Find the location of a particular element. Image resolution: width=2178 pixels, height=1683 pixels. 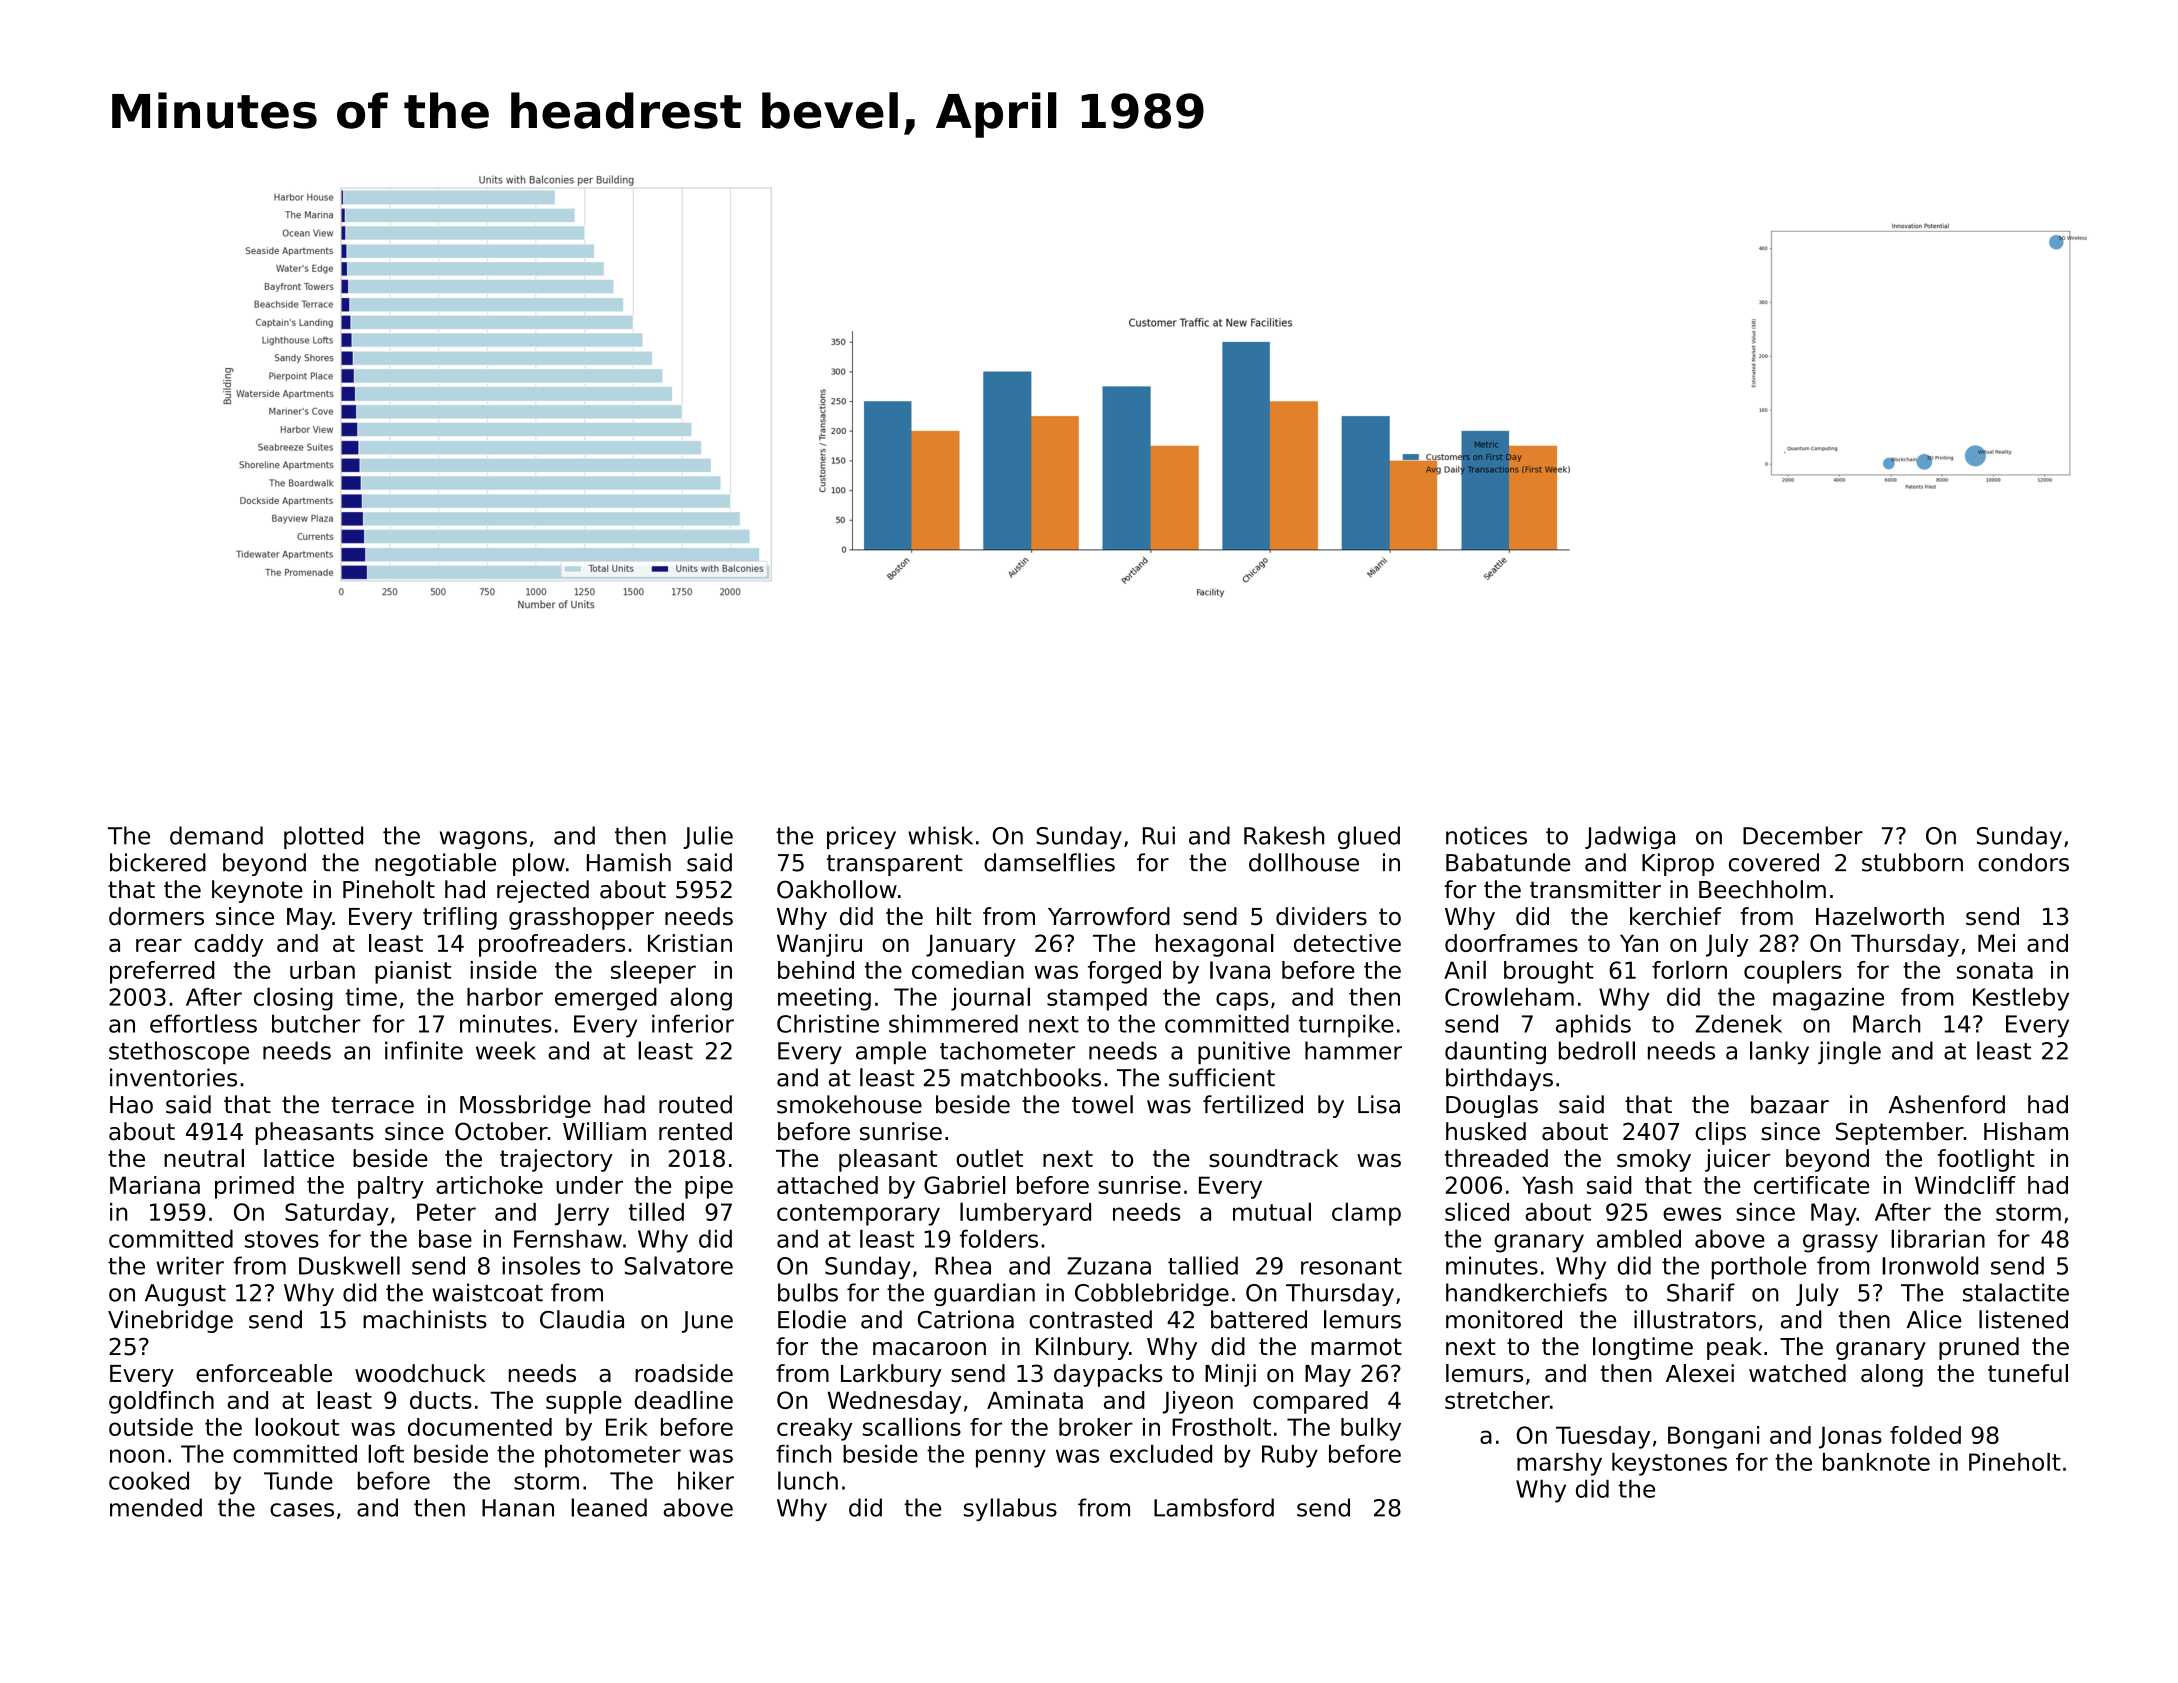

condors is located at coordinates (2023, 862).
